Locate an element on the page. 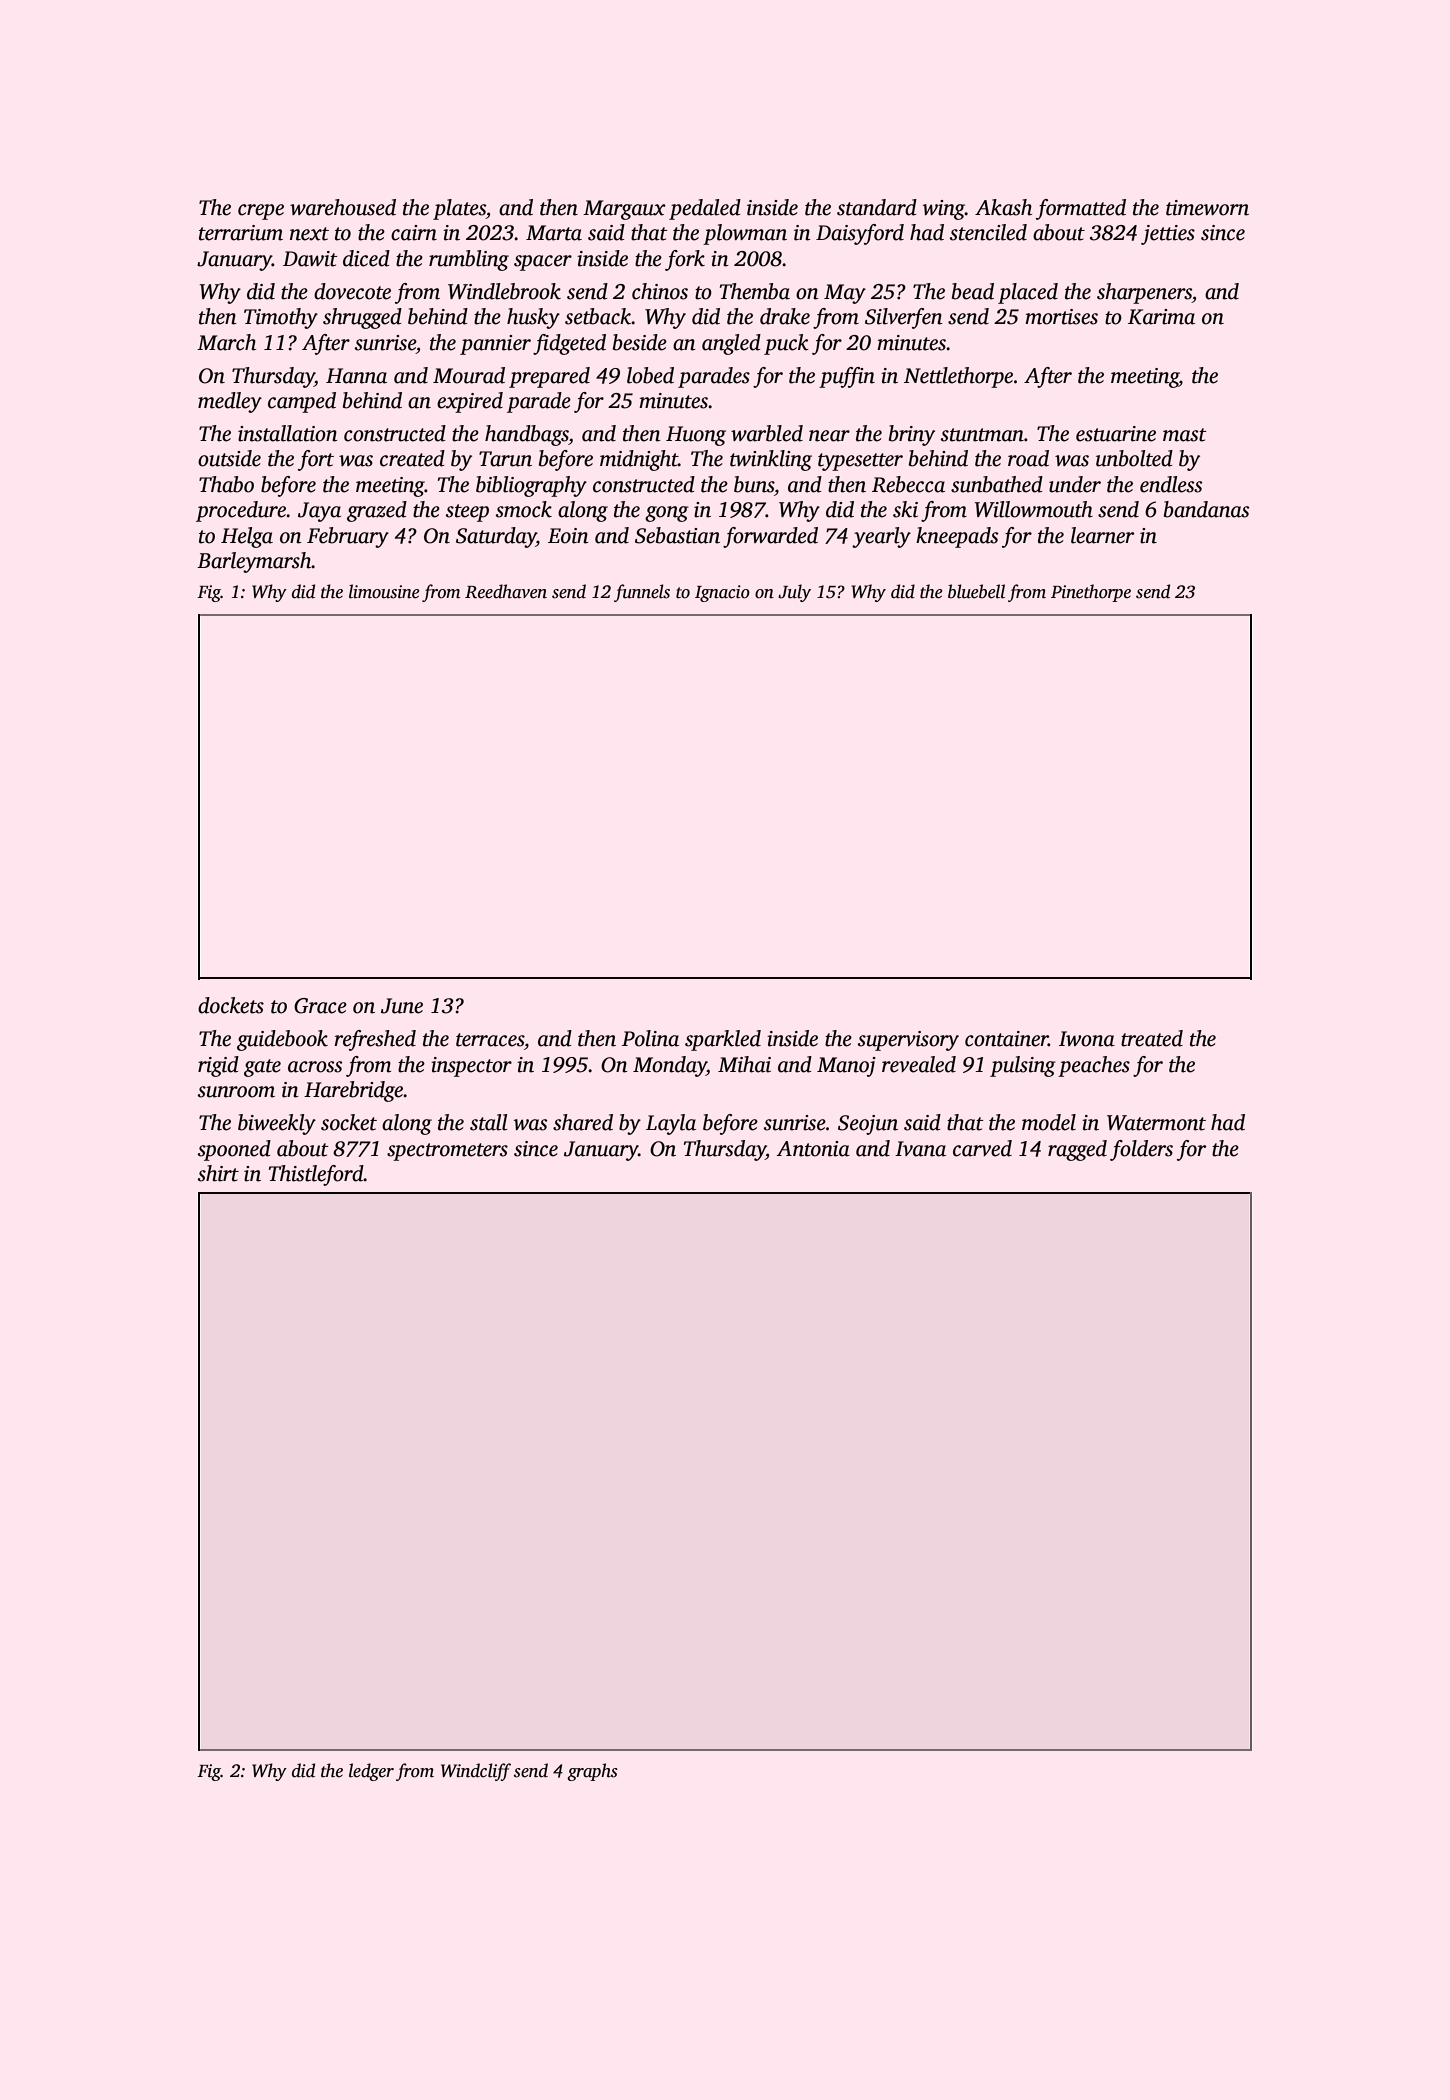  fork is located at coordinates (685, 260).
